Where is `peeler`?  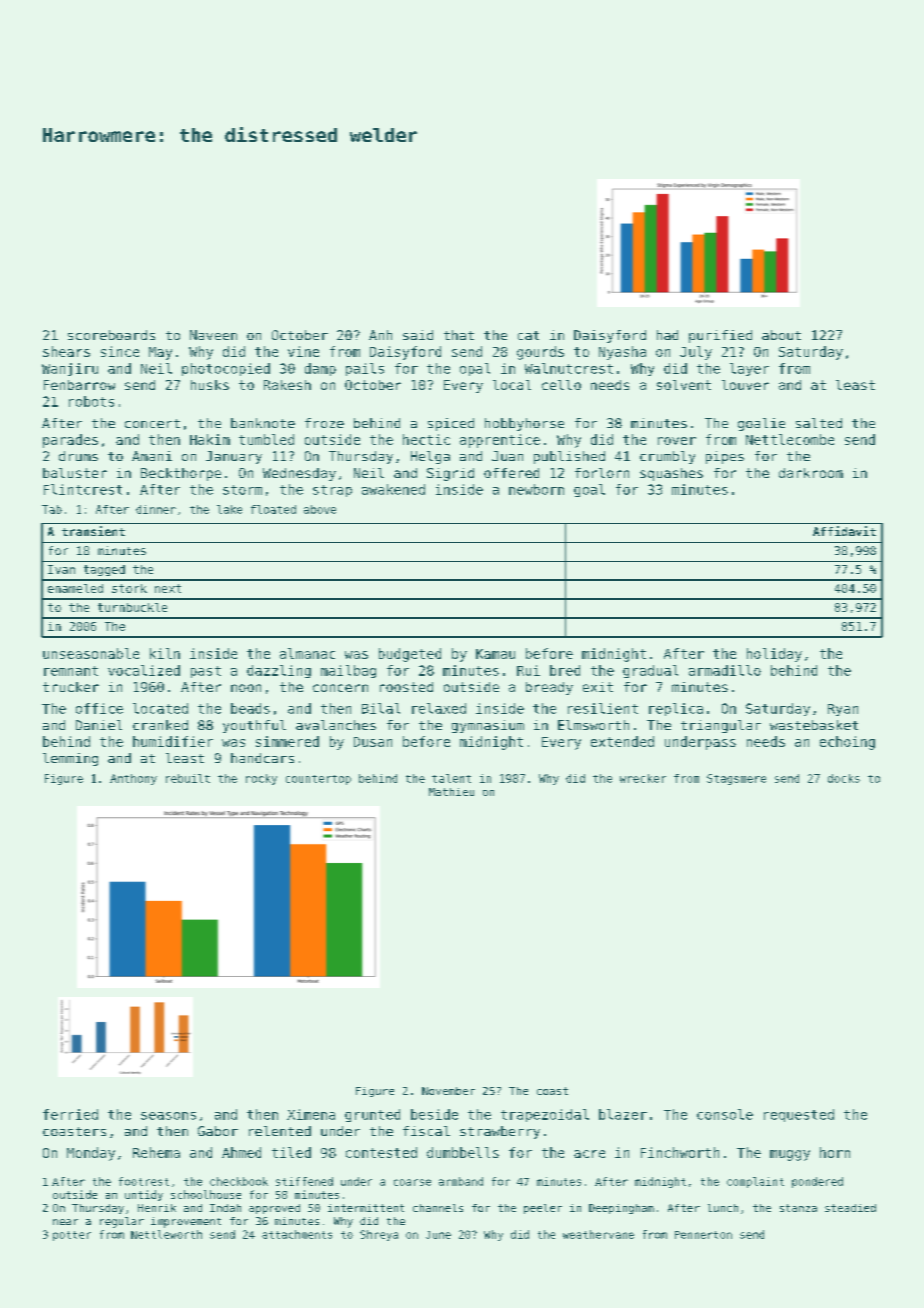
peeler is located at coordinates (543, 1209).
